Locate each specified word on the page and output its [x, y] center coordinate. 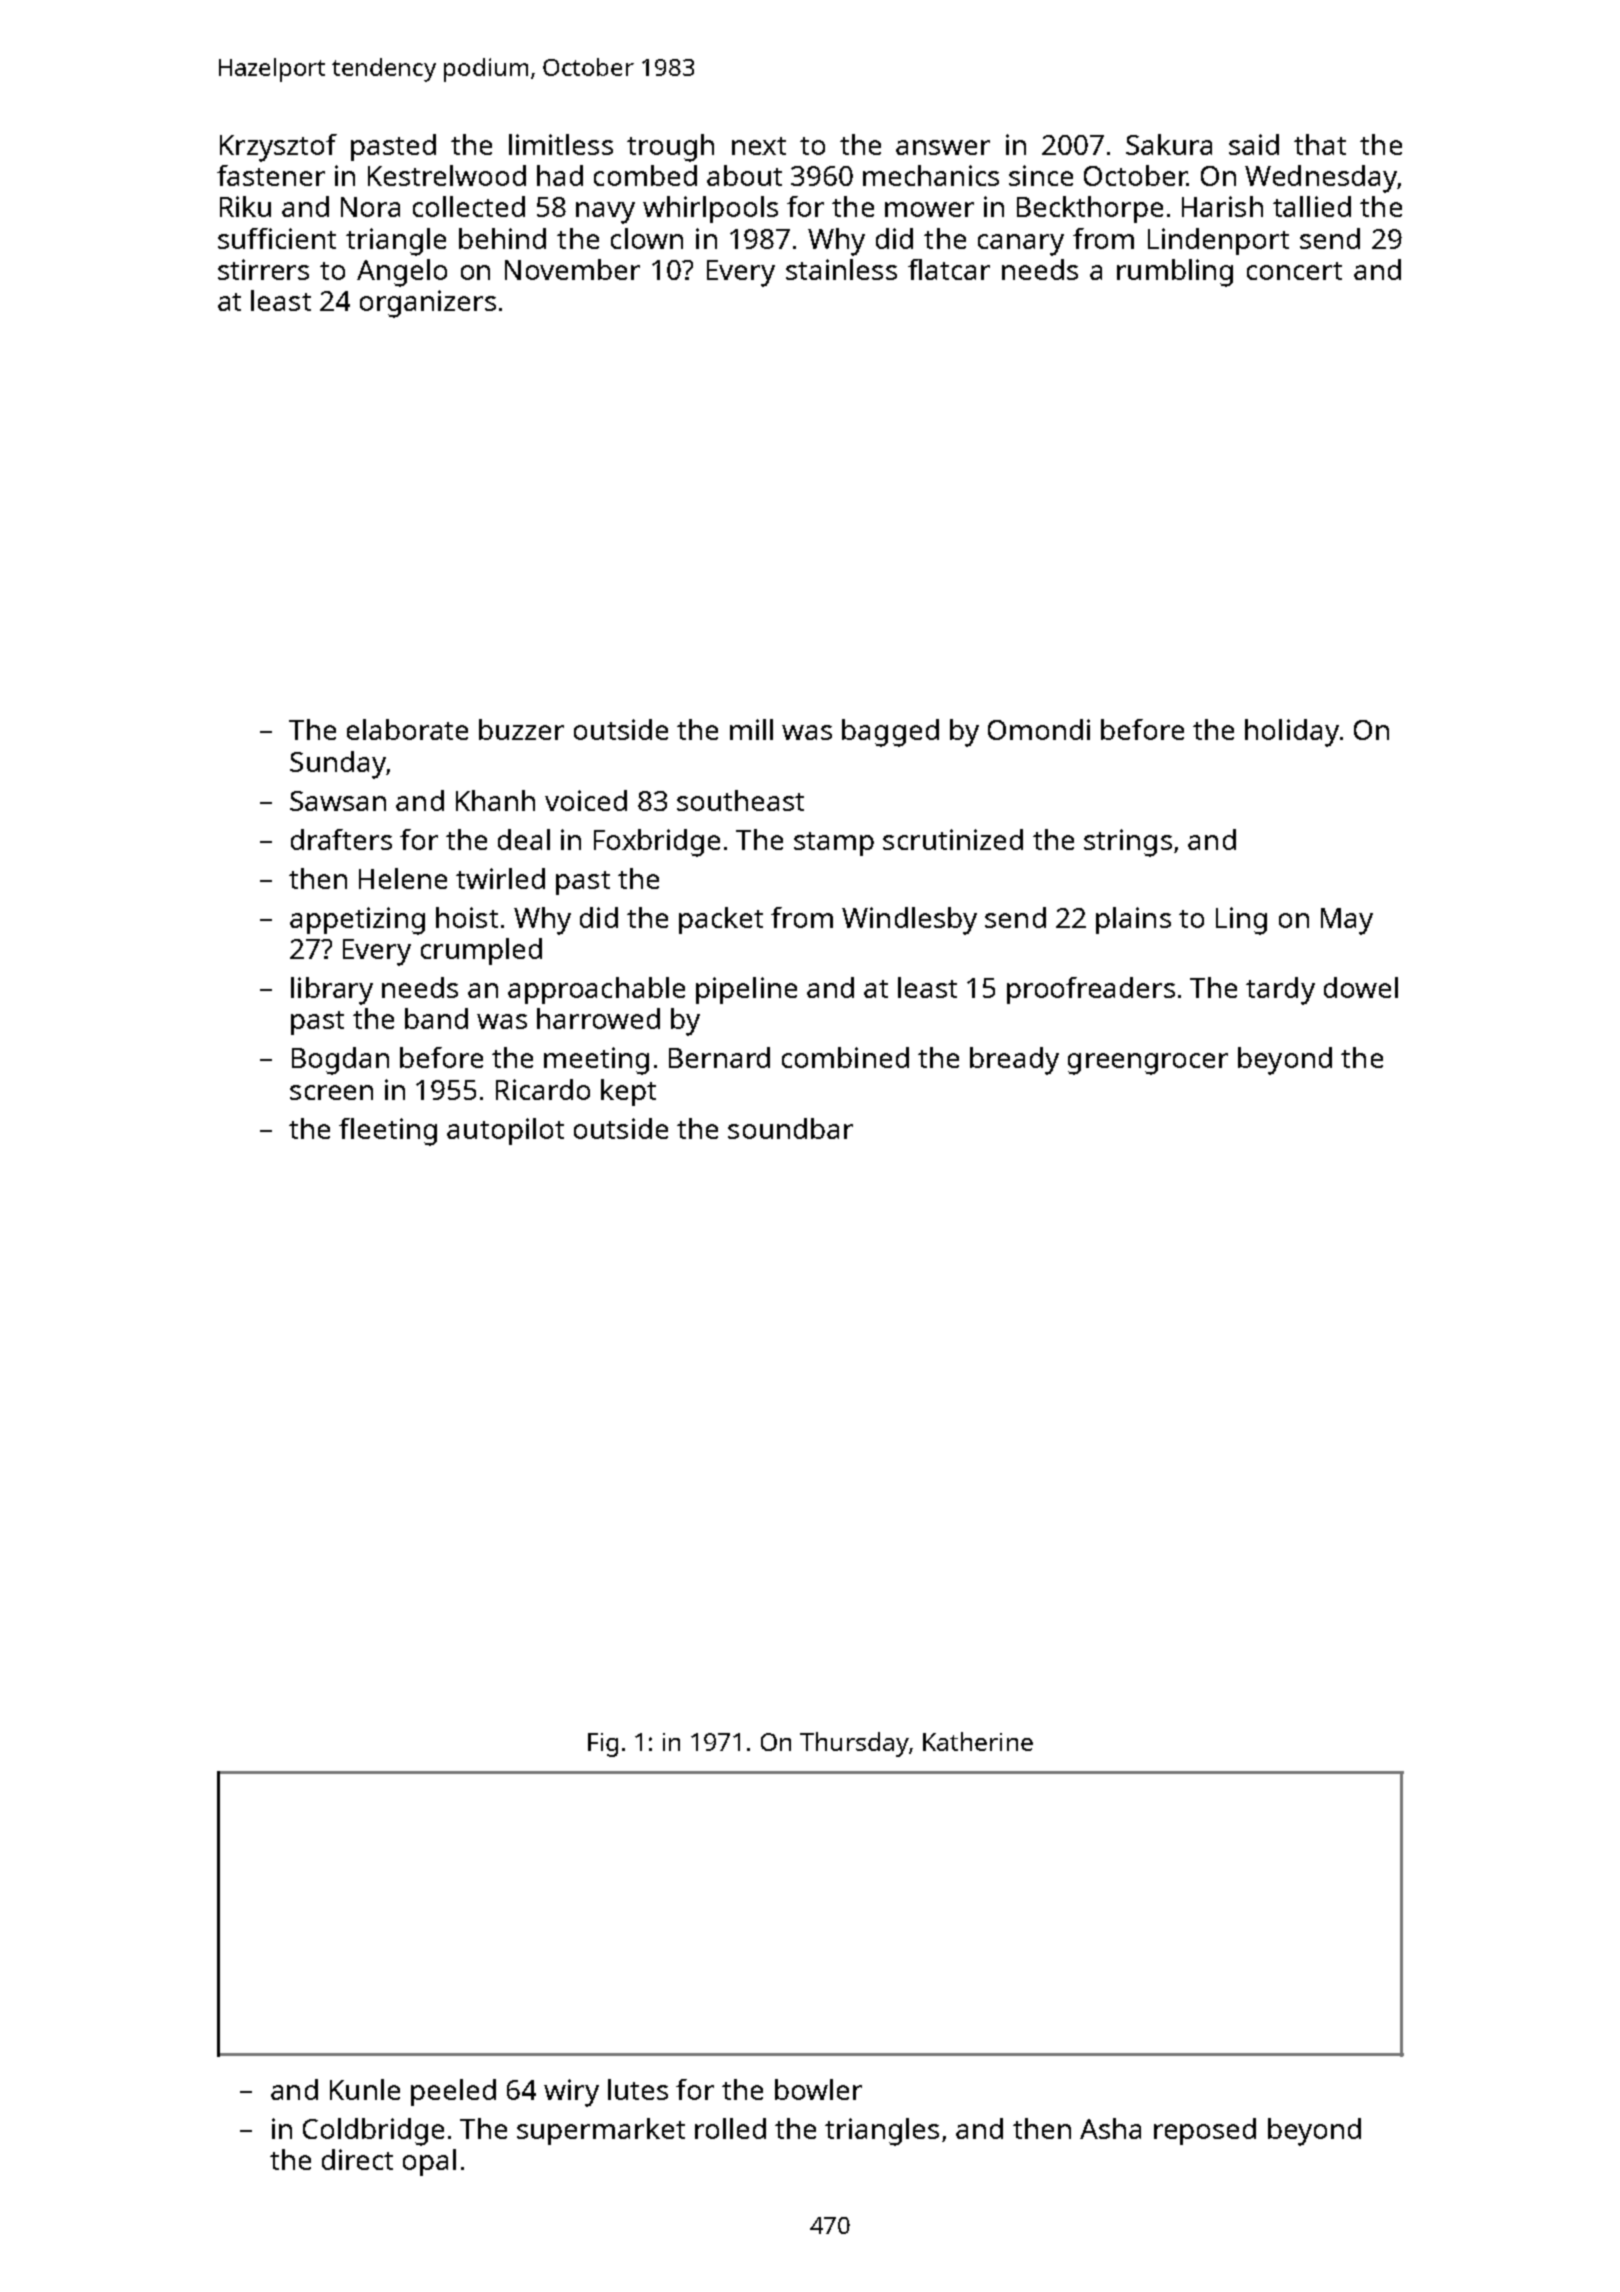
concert [1294, 271]
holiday [1292, 733]
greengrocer [1148, 1064]
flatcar [949, 269]
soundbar [790, 1128]
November [572, 269]
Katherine [978, 1741]
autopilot [505, 1131]
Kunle [365, 2089]
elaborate [407, 729]
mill [751, 729]
